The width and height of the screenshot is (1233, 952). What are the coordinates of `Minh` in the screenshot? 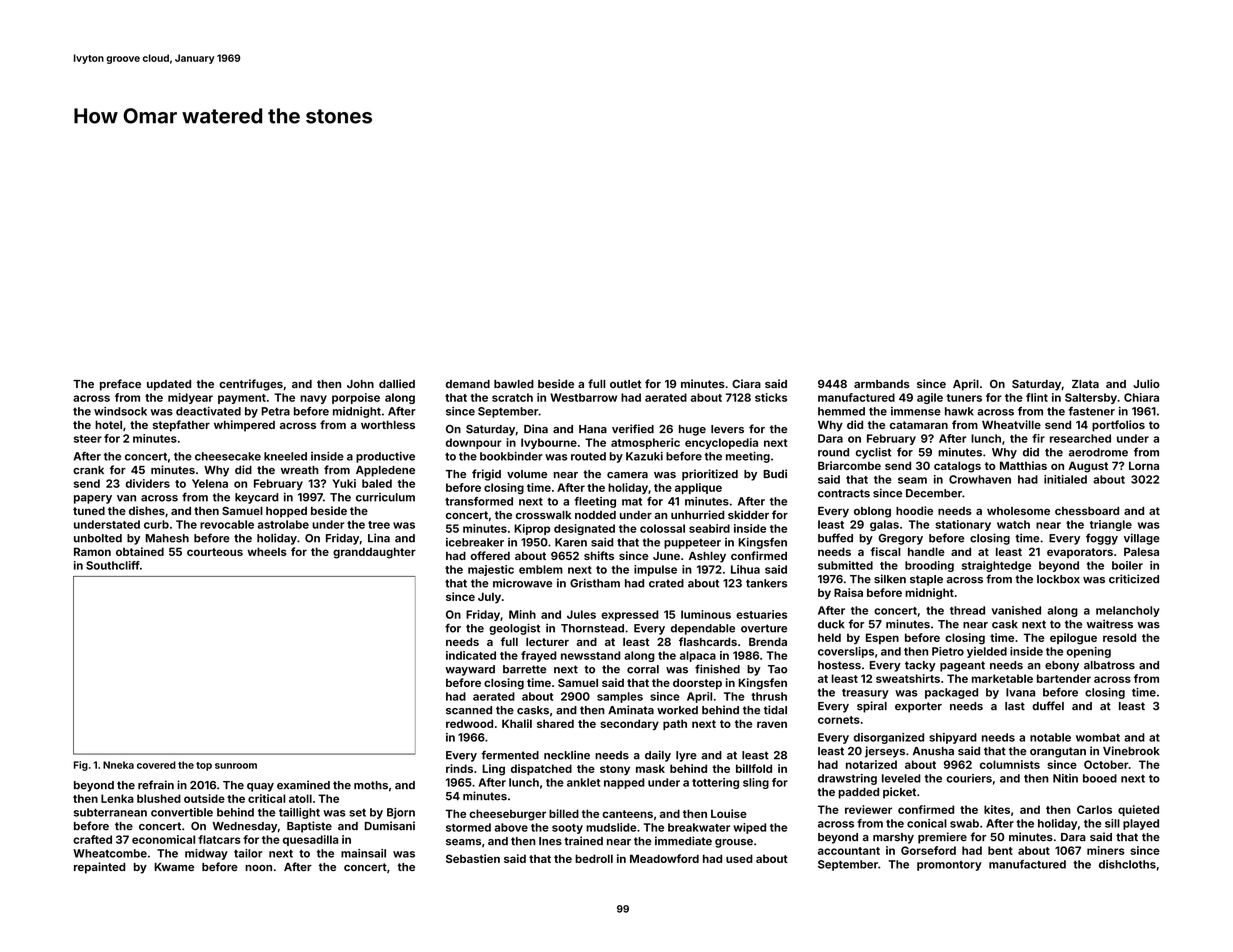 It's located at (522, 614).
